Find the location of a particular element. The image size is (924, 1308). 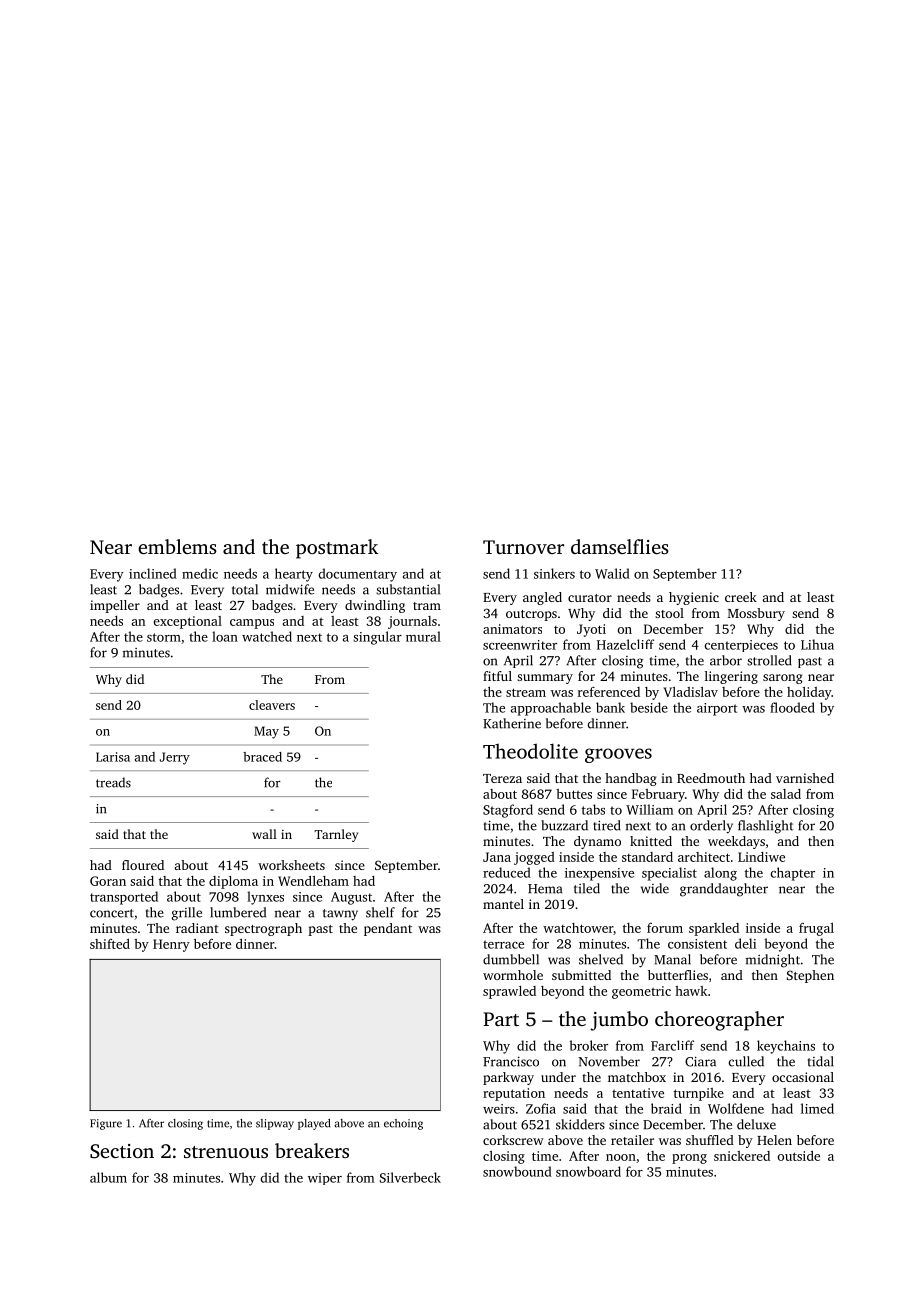

postmark is located at coordinates (337, 549).
